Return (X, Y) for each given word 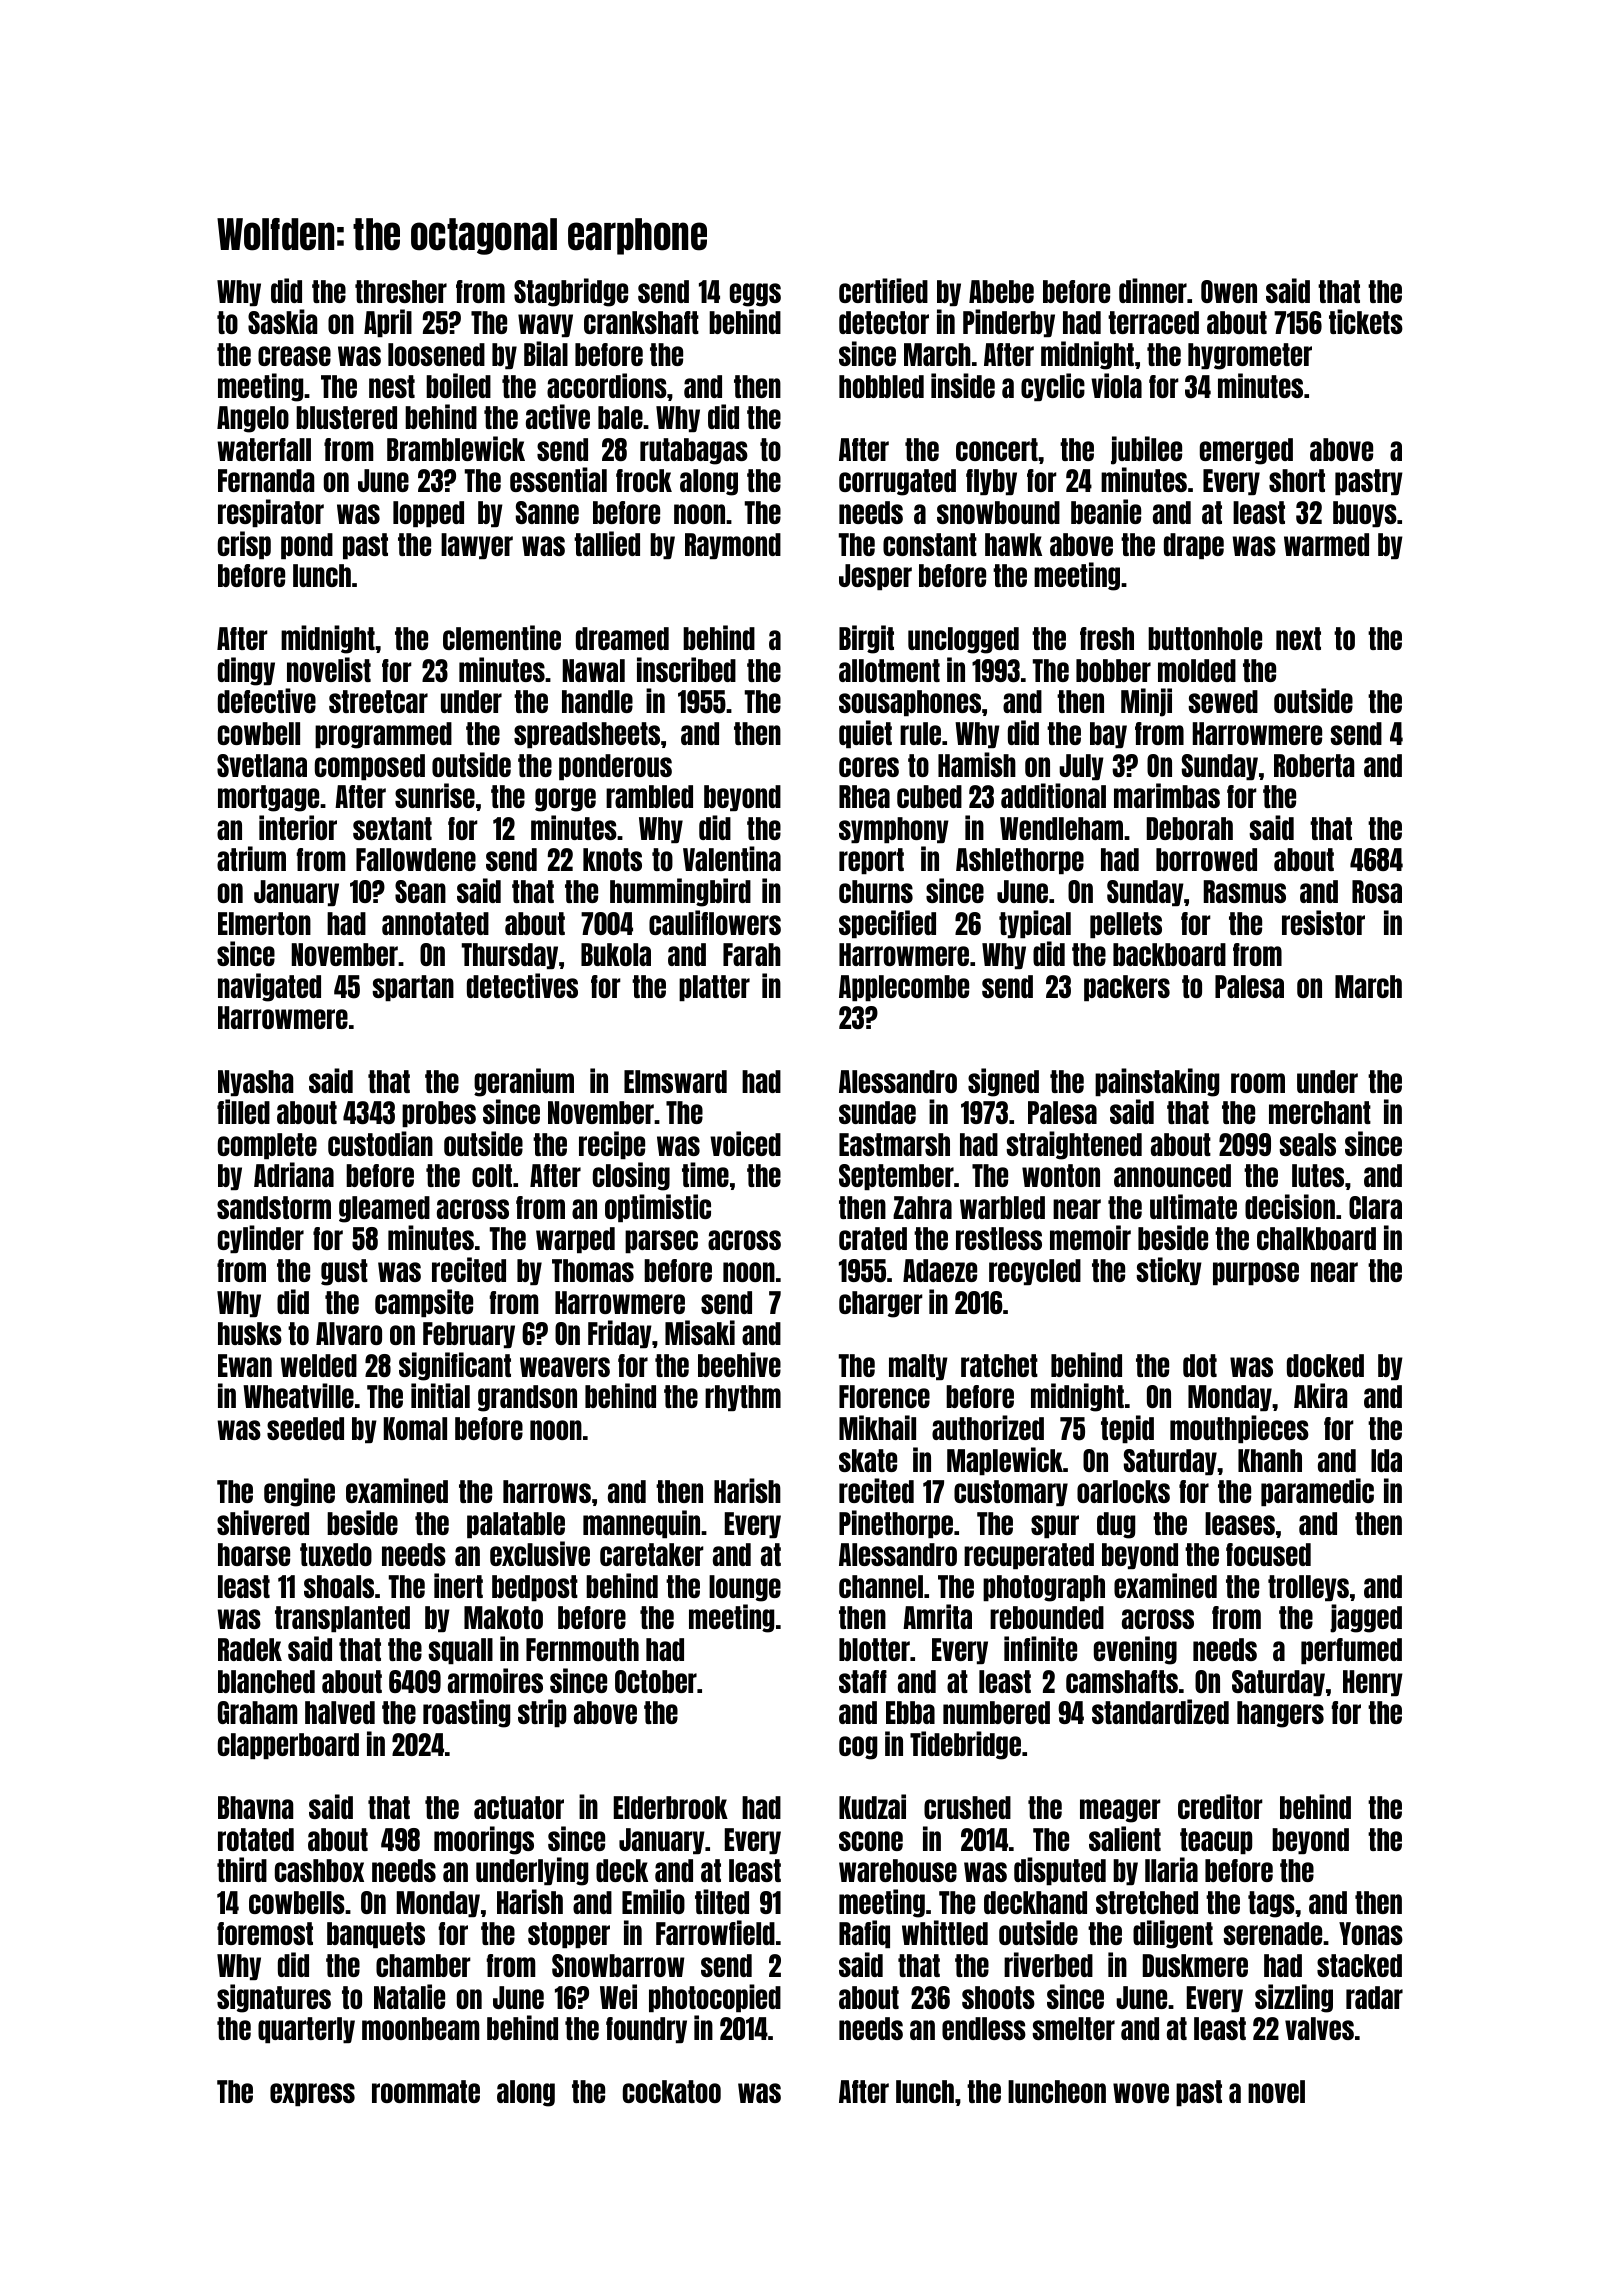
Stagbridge (571, 292)
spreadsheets (587, 735)
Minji (1146, 702)
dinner (1153, 290)
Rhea (864, 796)
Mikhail (877, 1427)
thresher (401, 291)
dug (1116, 1525)
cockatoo (672, 2091)
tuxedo (336, 1554)
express (312, 2094)
